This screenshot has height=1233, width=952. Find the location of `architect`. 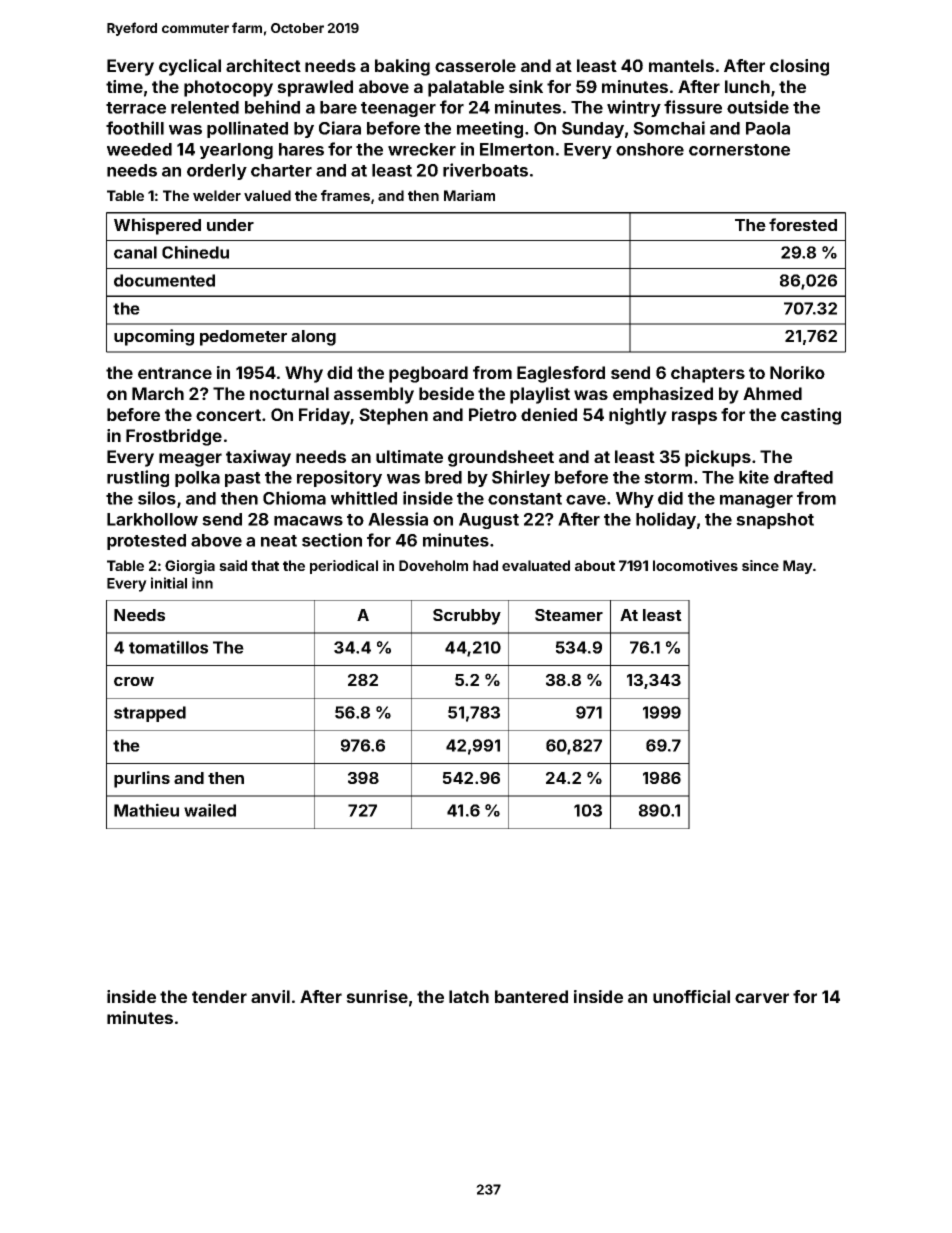

architect is located at coordinates (263, 65).
